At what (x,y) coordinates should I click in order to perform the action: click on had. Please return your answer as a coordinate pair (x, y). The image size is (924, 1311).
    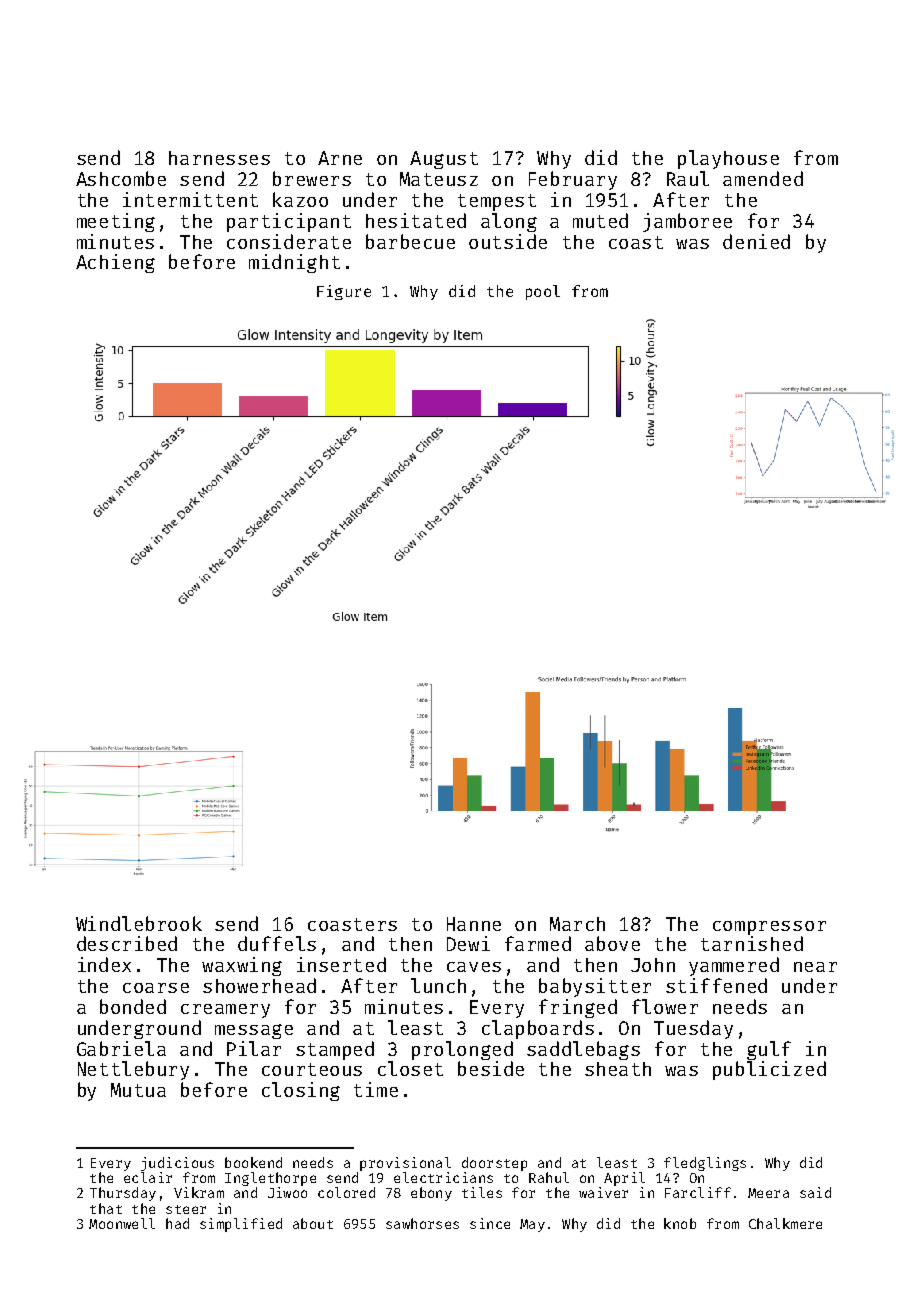
    Looking at the image, I should click on (177, 1223).
